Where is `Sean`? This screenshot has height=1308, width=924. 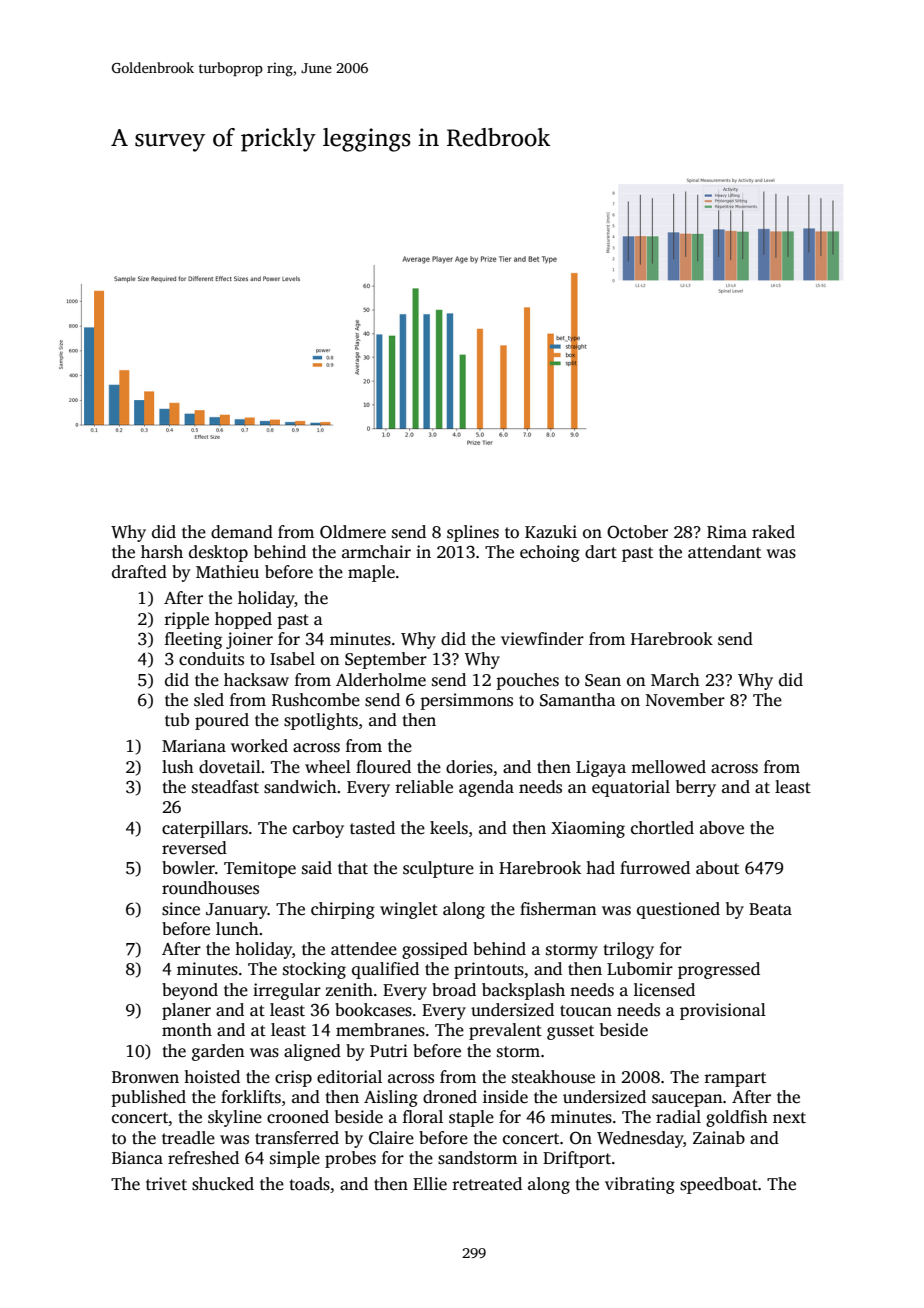 Sean is located at coordinates (603, 680).
